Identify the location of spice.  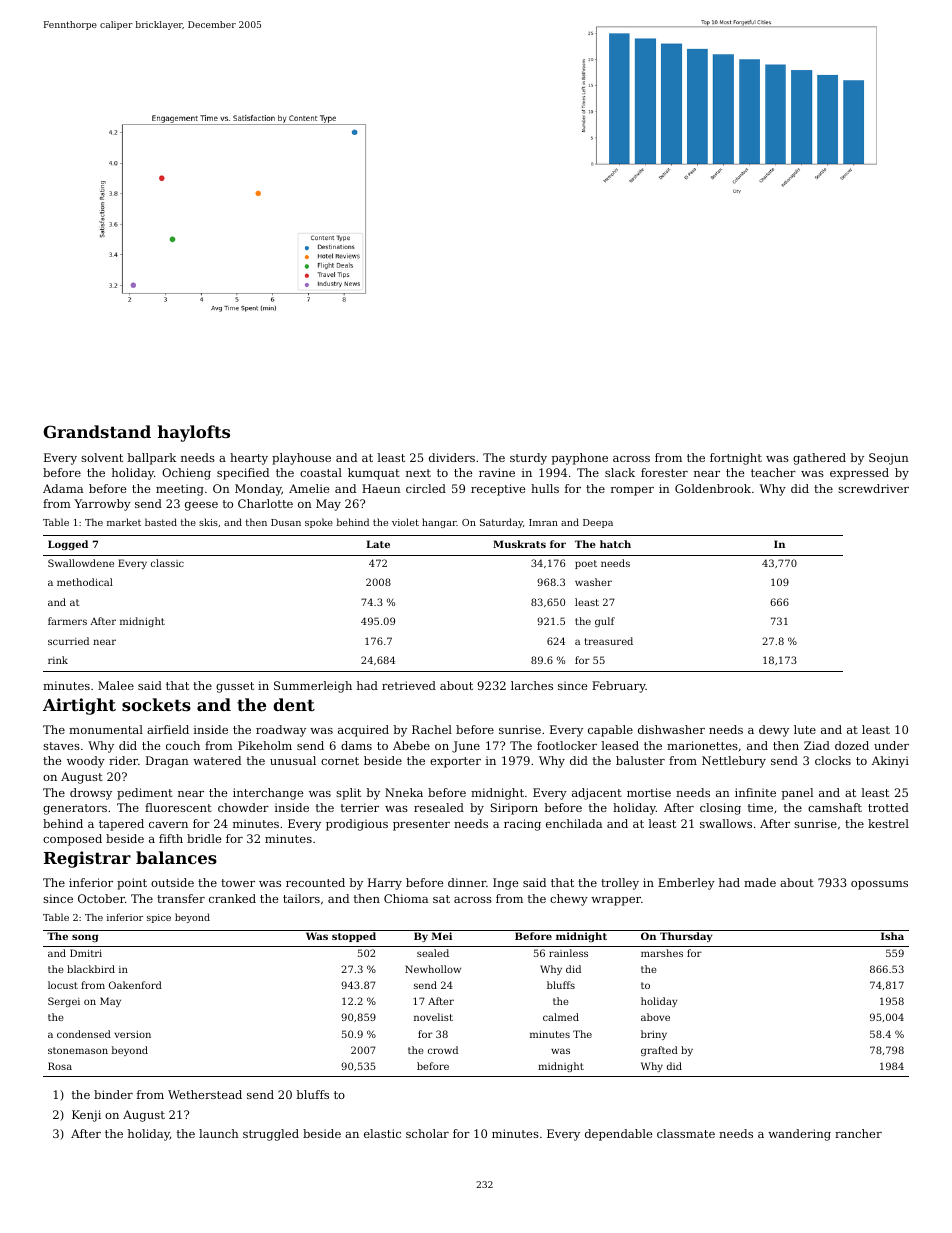
(159, 918).
